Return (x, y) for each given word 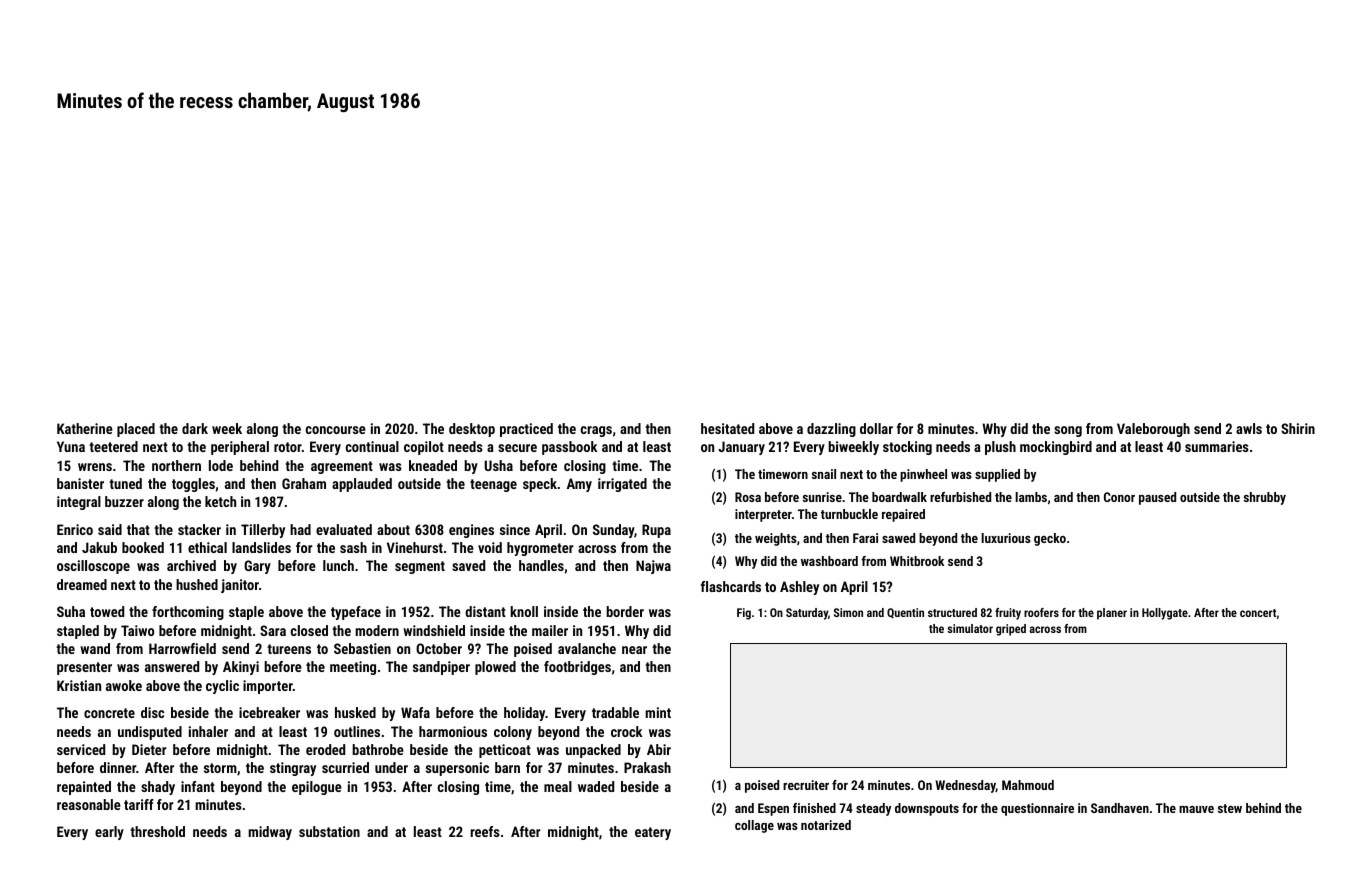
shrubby (1265, 498)
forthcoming (188, 613)
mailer (550, 630)
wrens (95, 467)
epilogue (317, 788)
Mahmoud (1028, 785)
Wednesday (965, 786)
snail (824, 474)
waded (596, 786)
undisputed (150, 733)
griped (1011, 630)
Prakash (647, 767)
